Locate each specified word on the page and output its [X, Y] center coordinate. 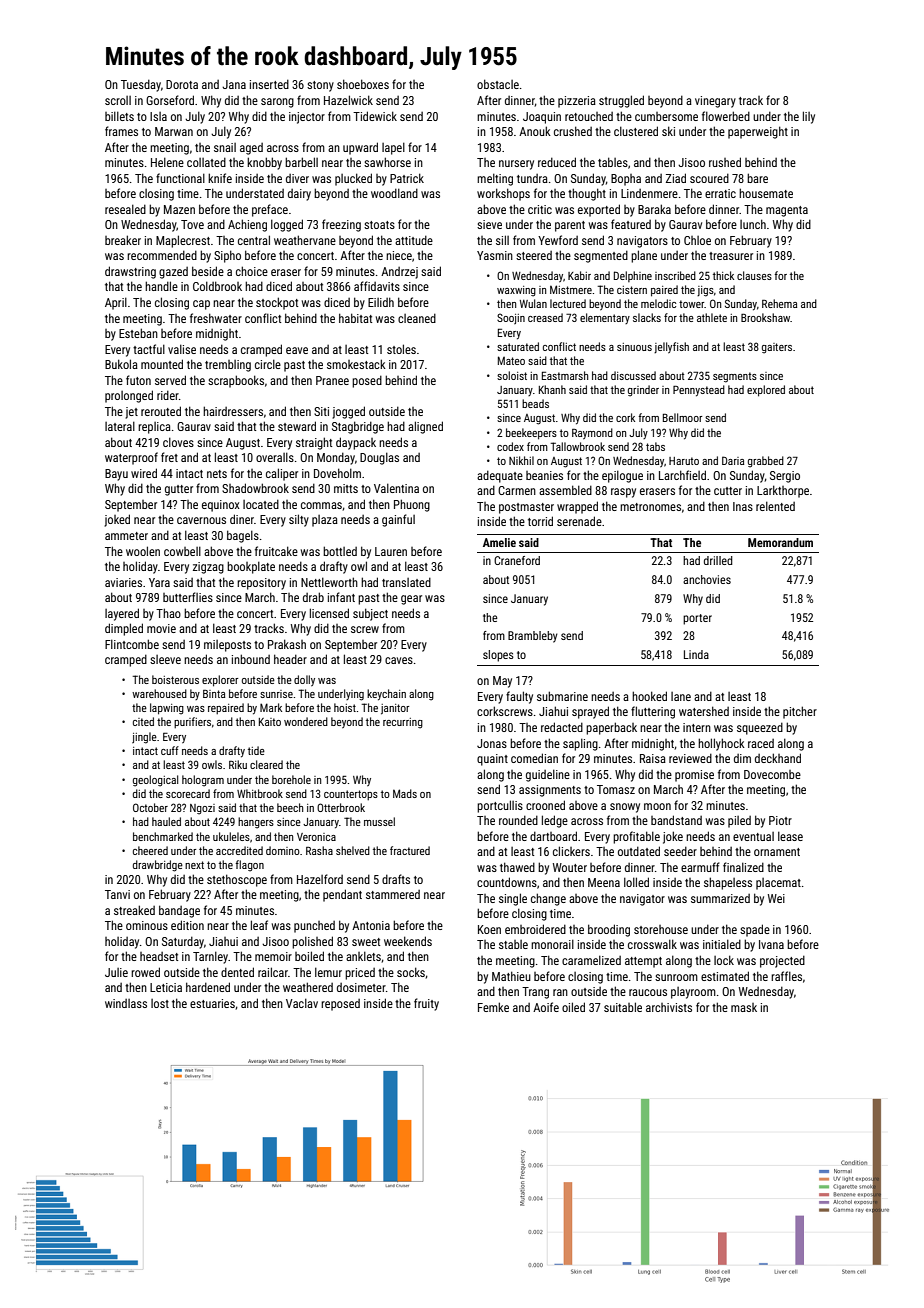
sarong [277, 103]
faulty [519, 697]
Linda [696, 654]
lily [809, 117]
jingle [144, 738]
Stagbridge [358, 427]
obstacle [498, 84]
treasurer [731, 256]
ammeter [126, 536]
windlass [126, 1003]
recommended [162, 255]
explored [766, 391]
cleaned [417, 318]
